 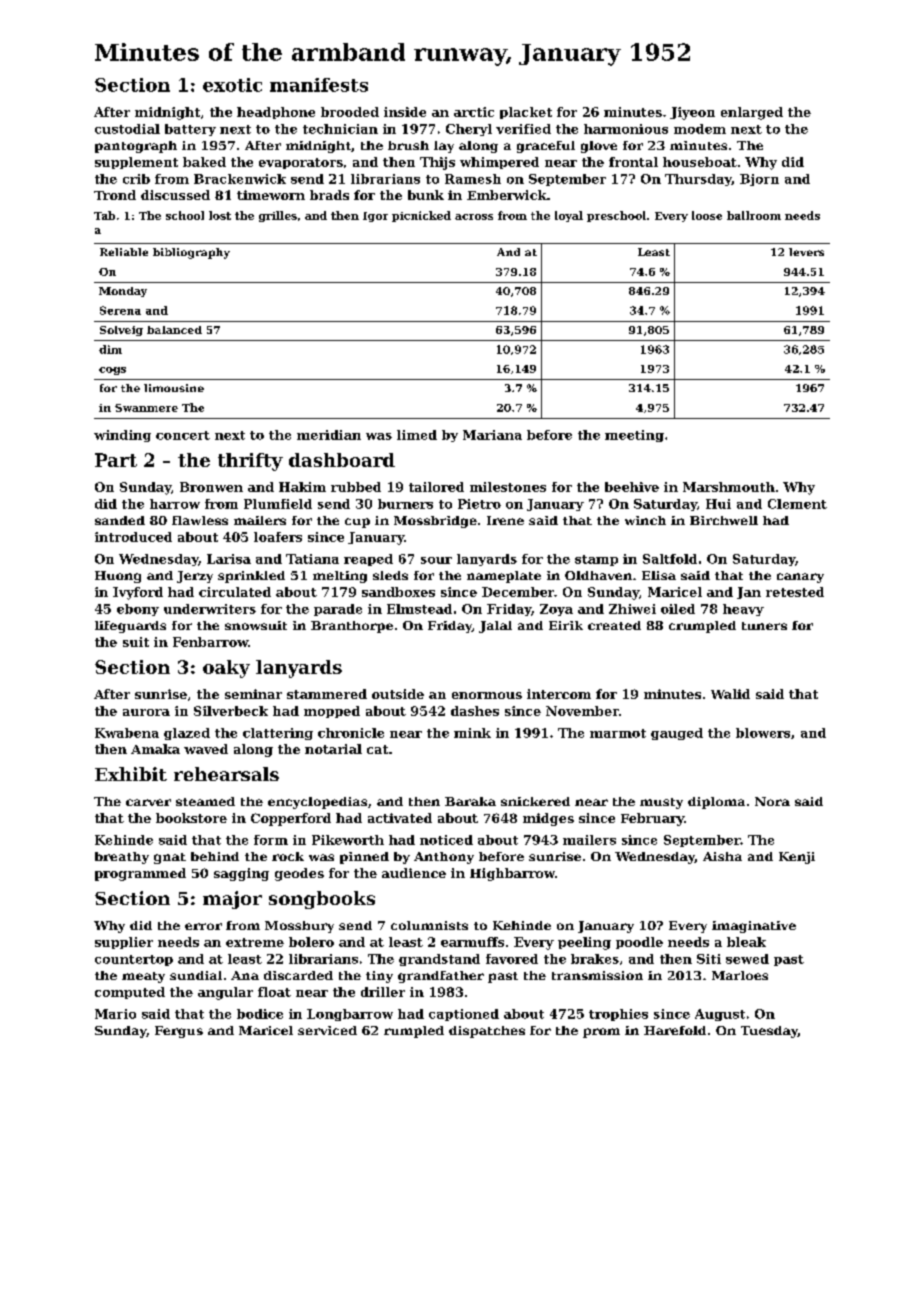 I want to click on Kenji, so click(x=797, y=858).
